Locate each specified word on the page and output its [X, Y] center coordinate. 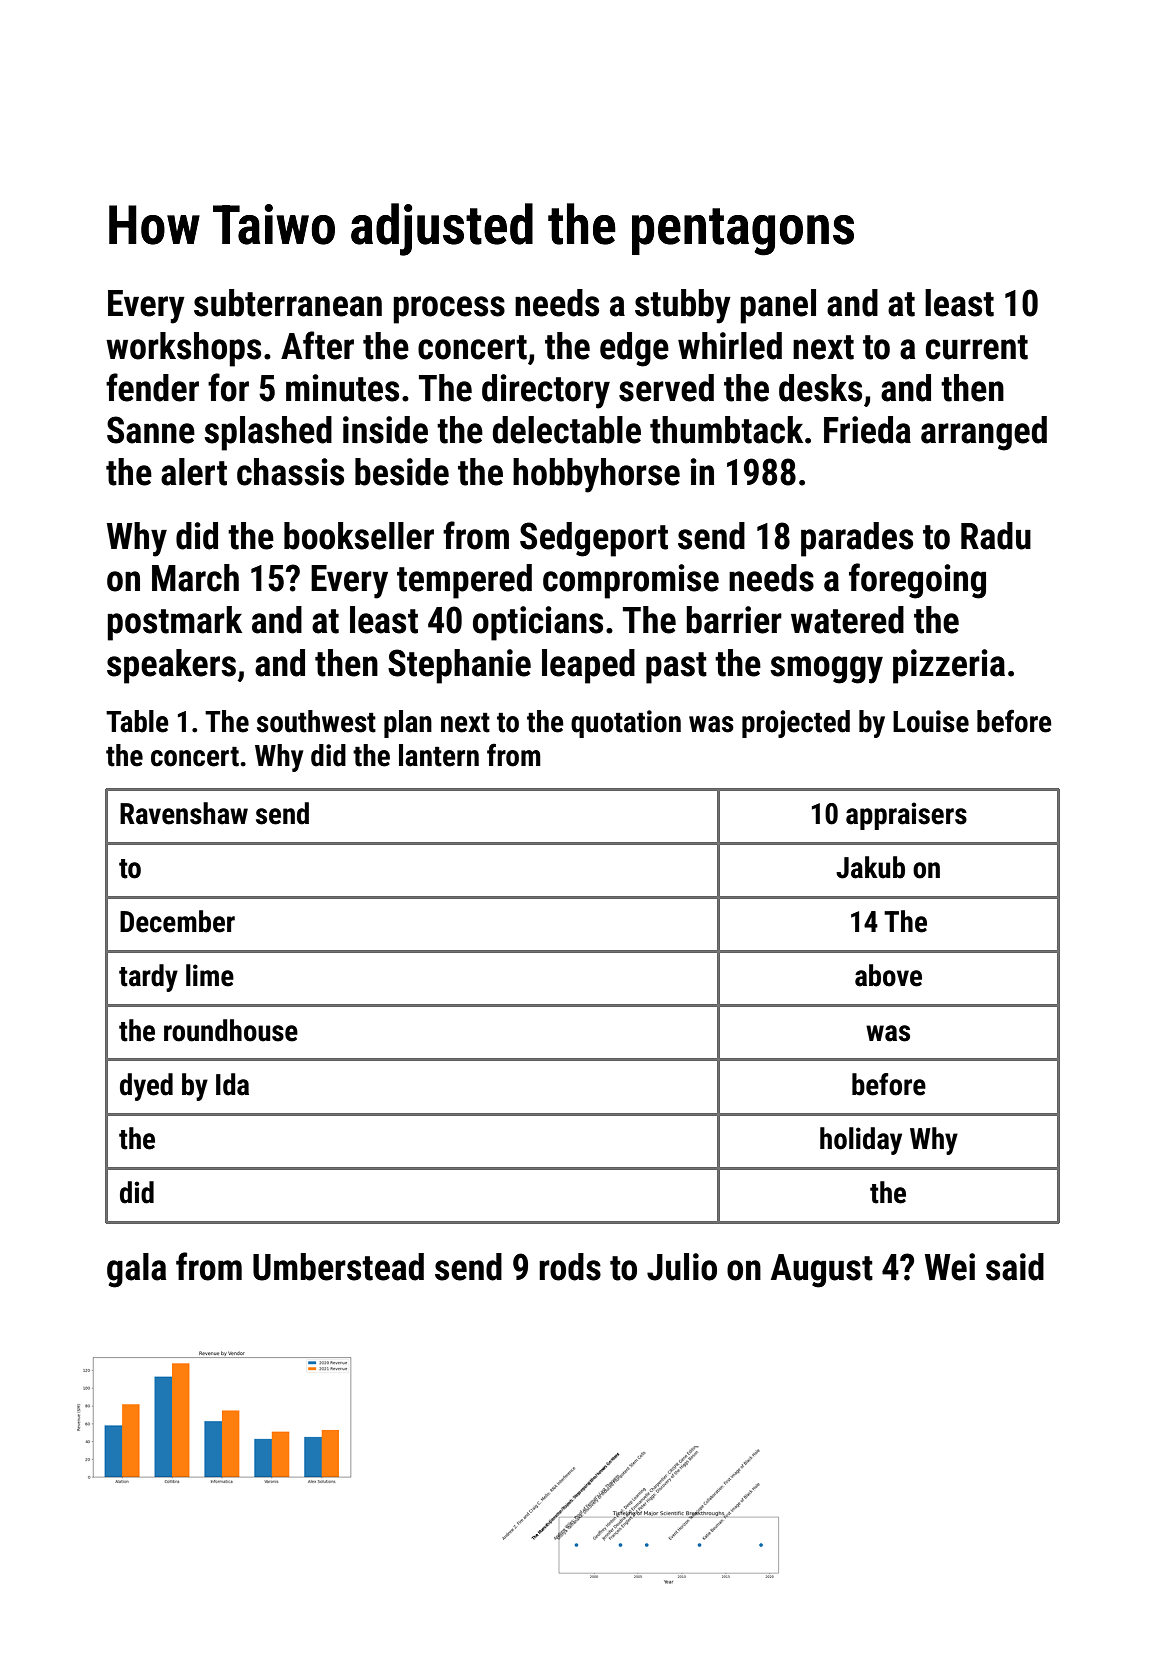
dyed [146, 1087]
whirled [730, 346]
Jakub [870, 867]
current [977, 347]
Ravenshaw [184, 813]
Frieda [867, 430]
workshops [183, 349]
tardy [148, 978]
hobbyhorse [596, 475]
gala [136, 1270]
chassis [290, 472]
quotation [626, 724]
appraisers [906, 816]
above [888, 975]
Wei [950, 1267]
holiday [861, 1141]
